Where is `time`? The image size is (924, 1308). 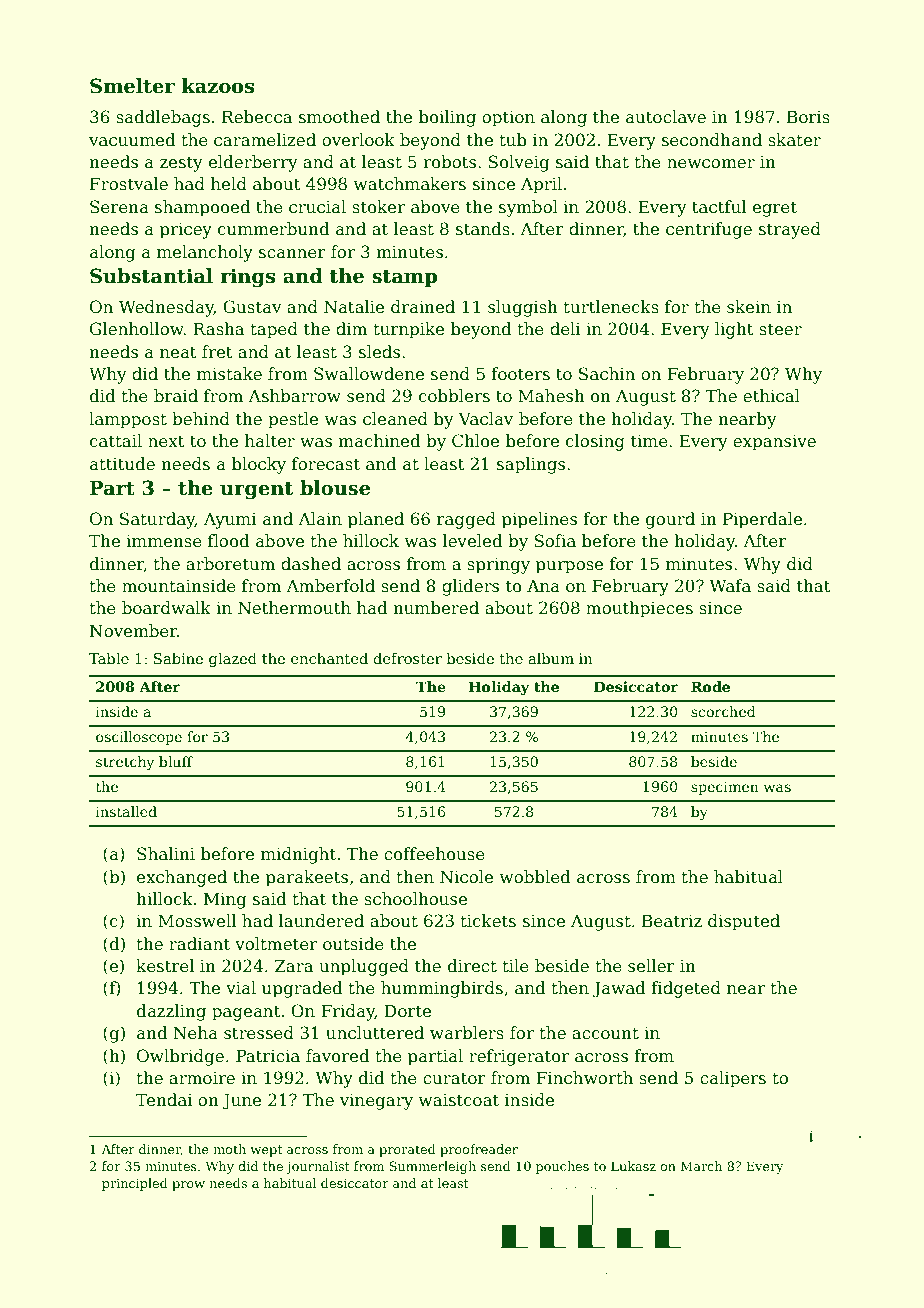 time is located at coordinates (649, 441).
